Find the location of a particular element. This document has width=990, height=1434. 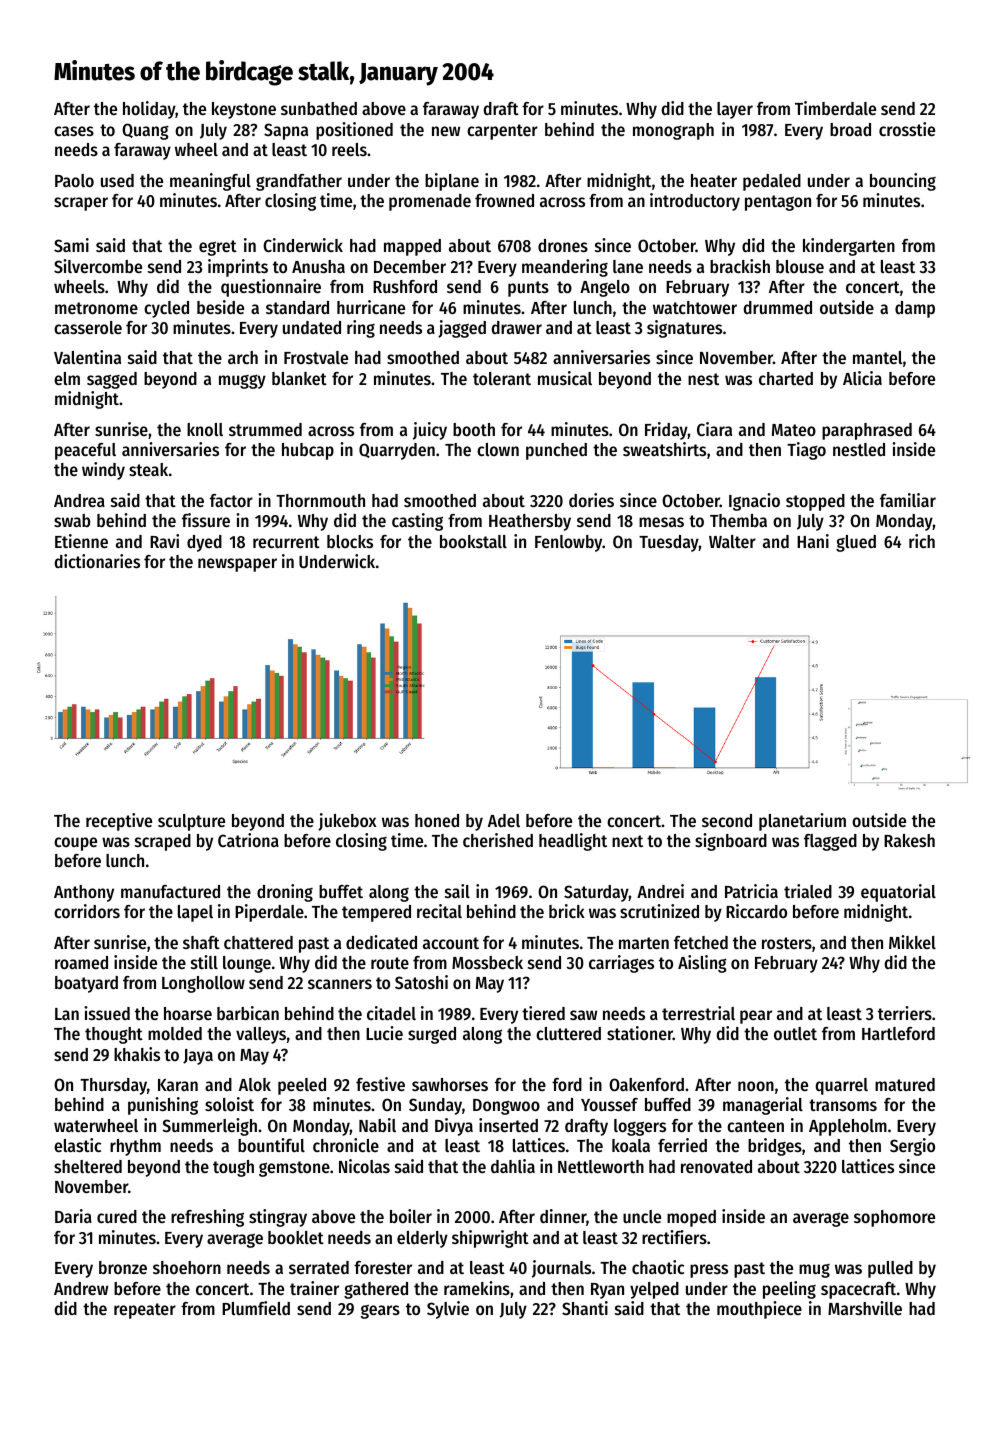

receptive is located at coordinates (119, 822).
